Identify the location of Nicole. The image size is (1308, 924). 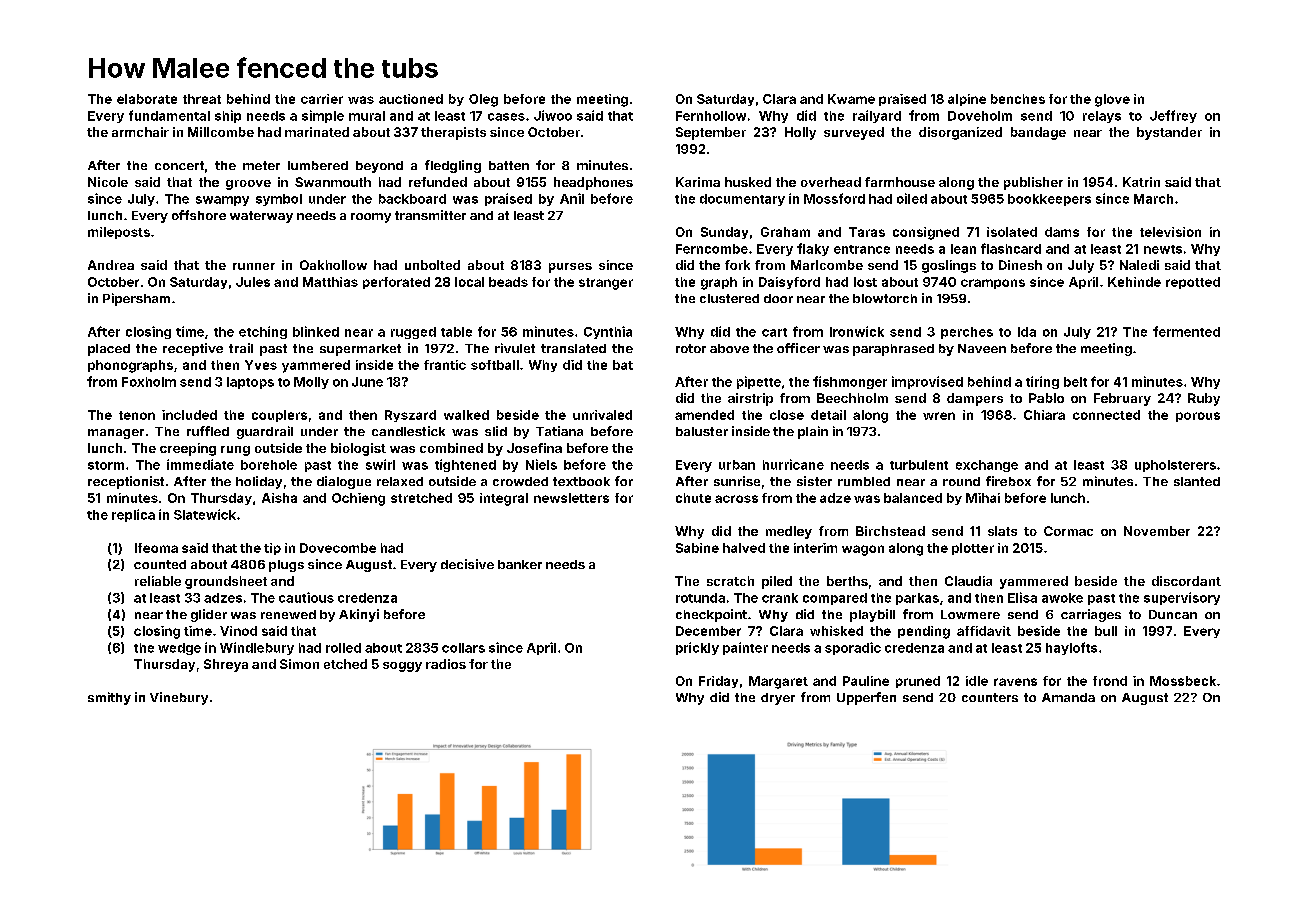
(108, 182).
